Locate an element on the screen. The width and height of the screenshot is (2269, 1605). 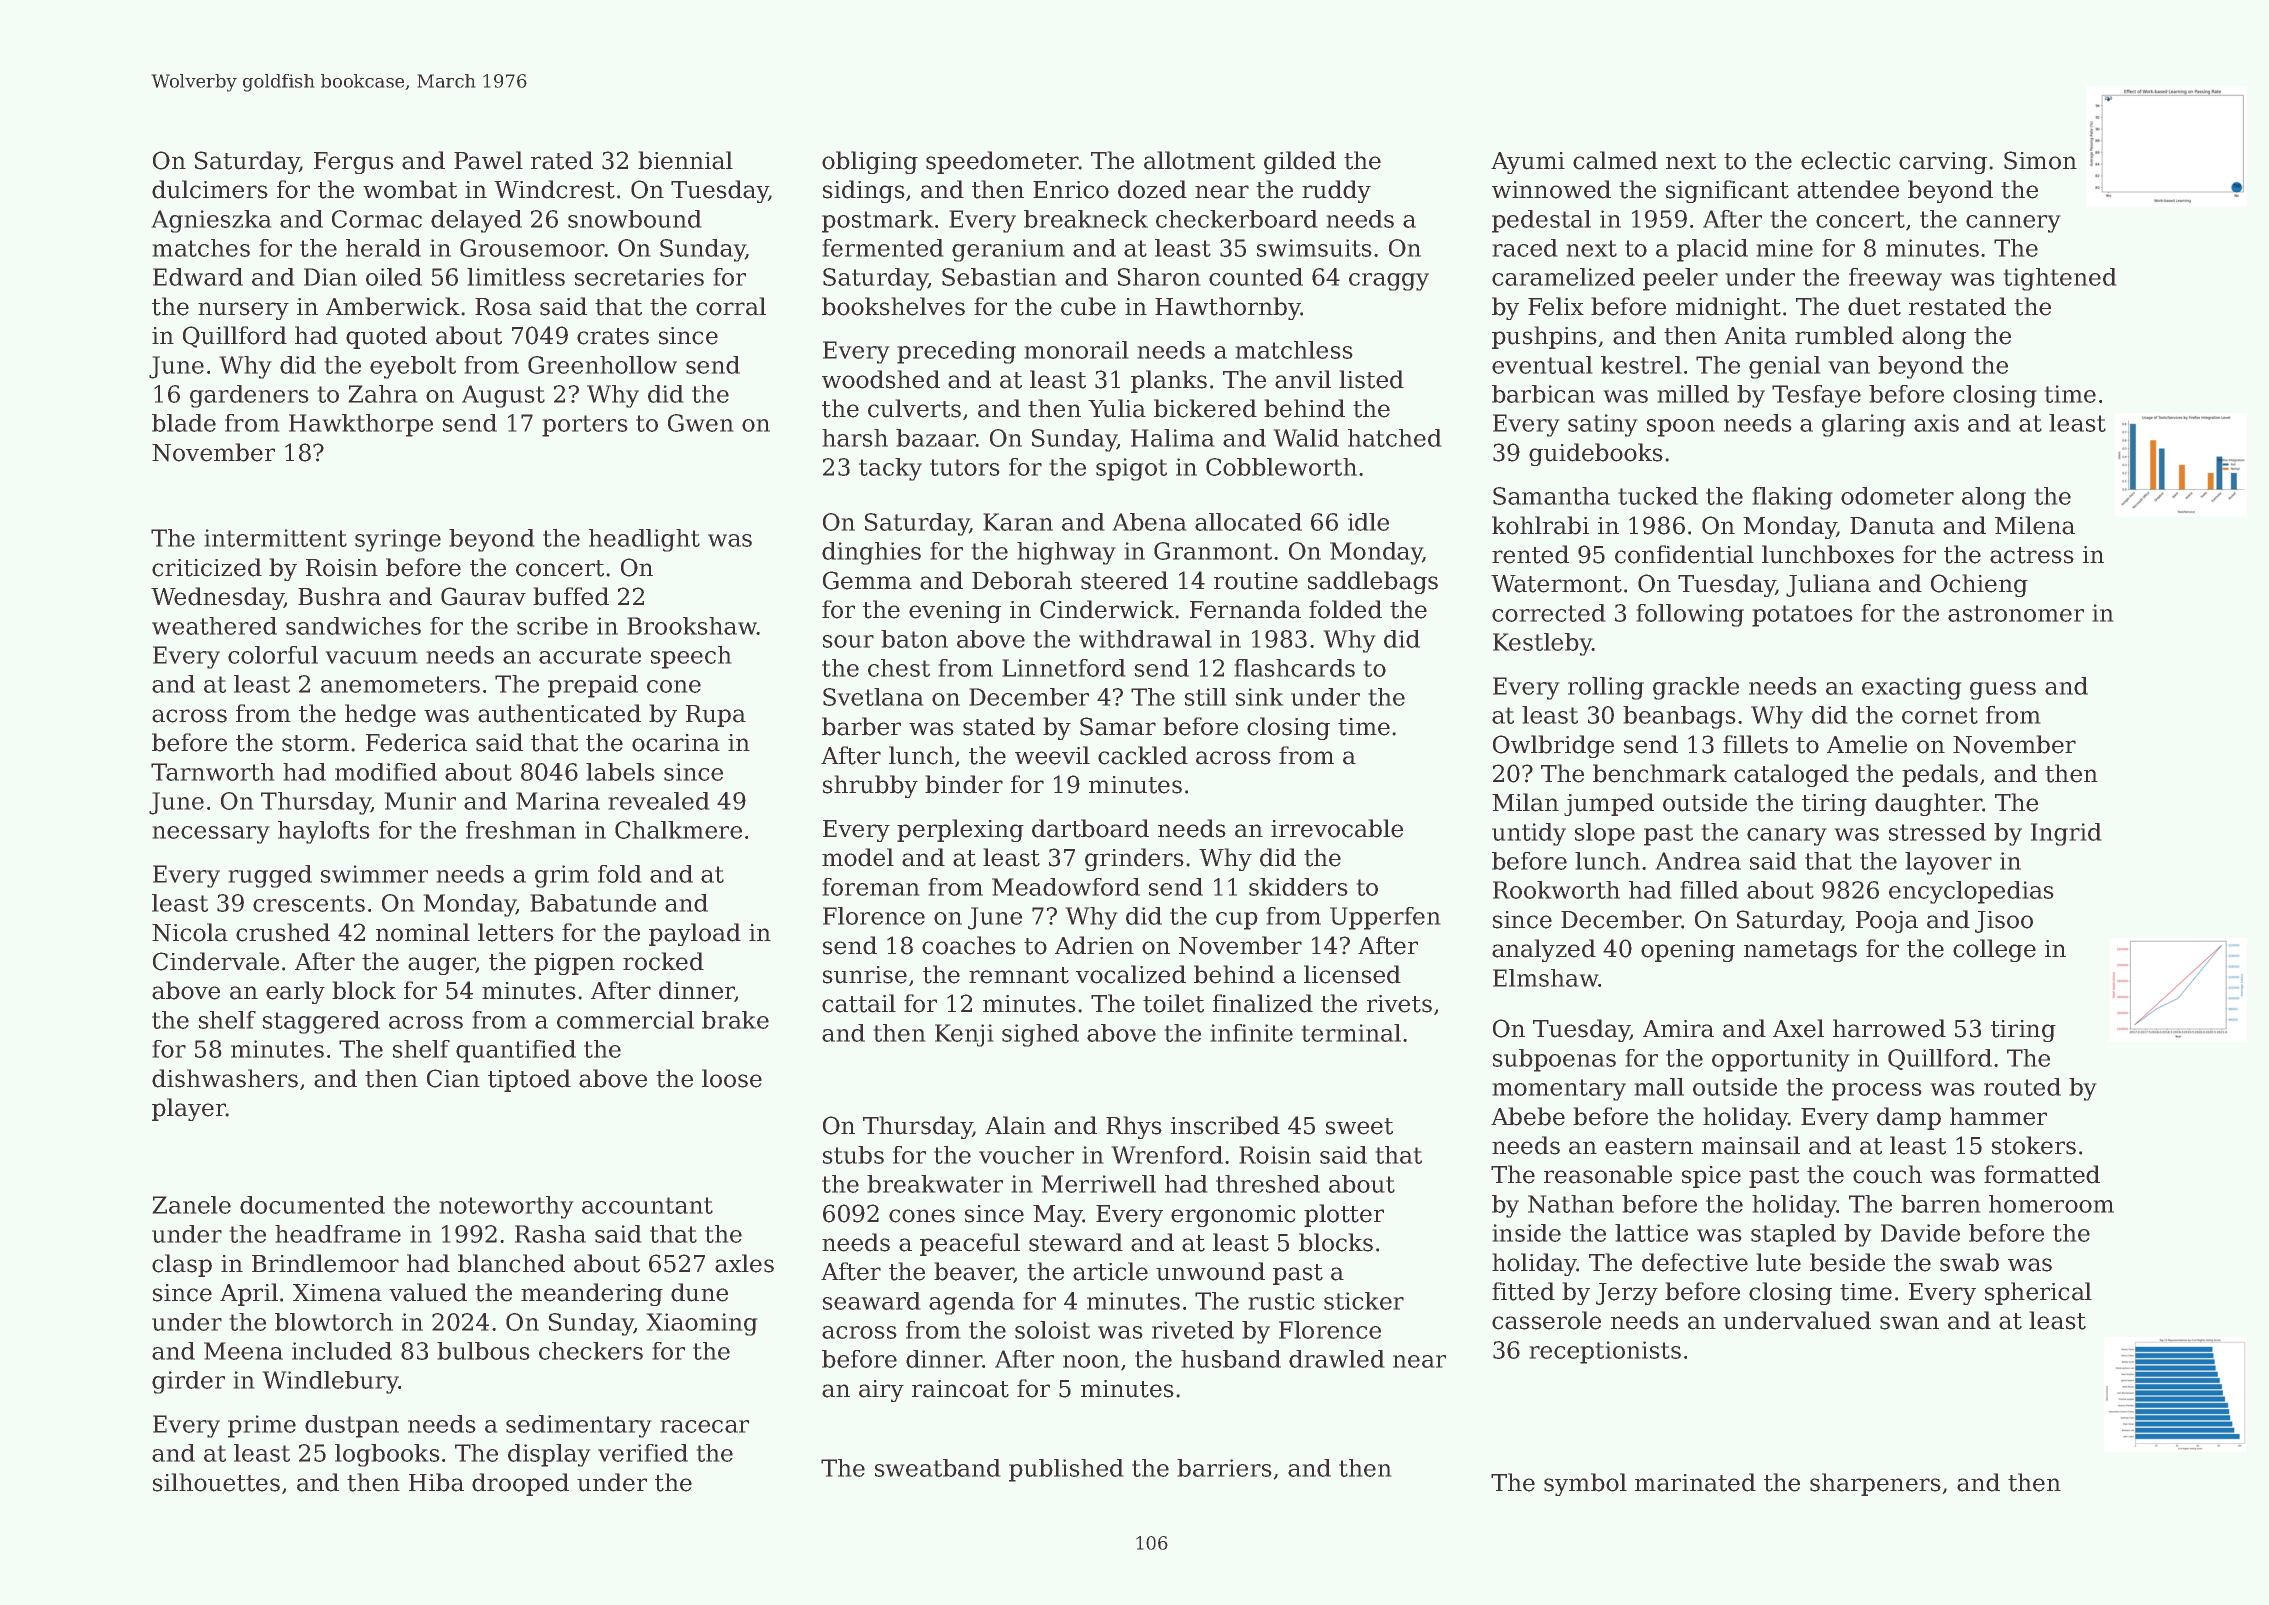
binder is located at coordinates (964, 784).
